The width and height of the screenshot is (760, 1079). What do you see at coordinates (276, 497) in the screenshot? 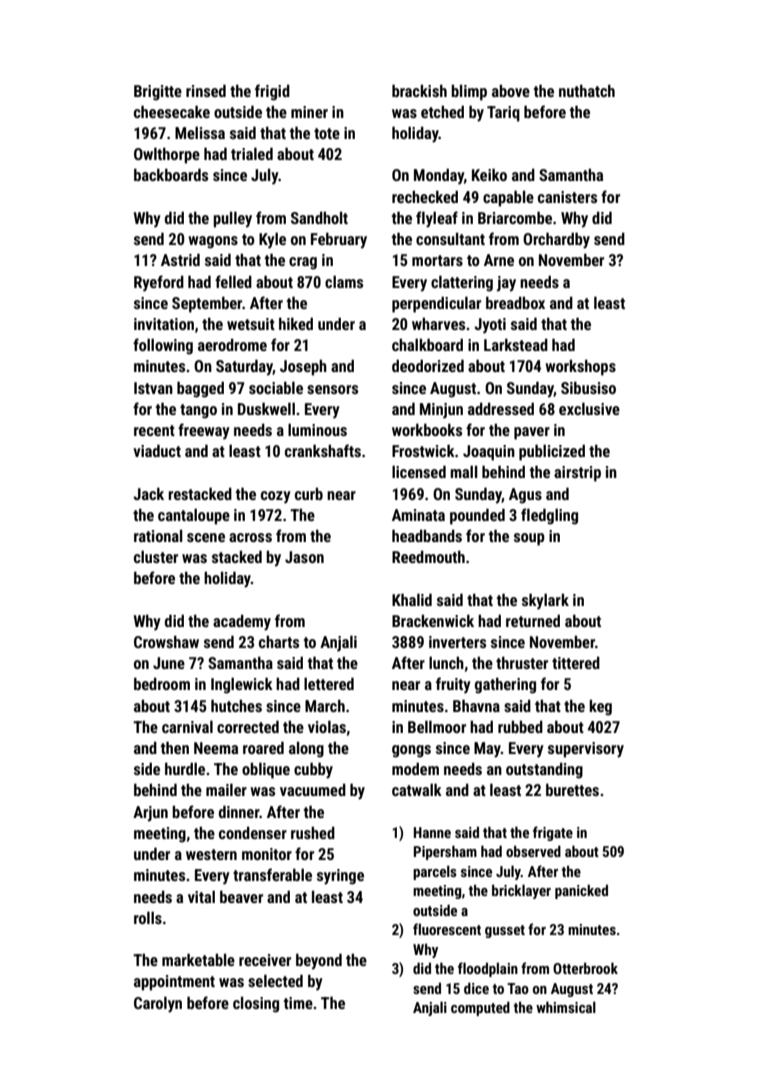
I see `cozy` at bounding box center [276, 497].
